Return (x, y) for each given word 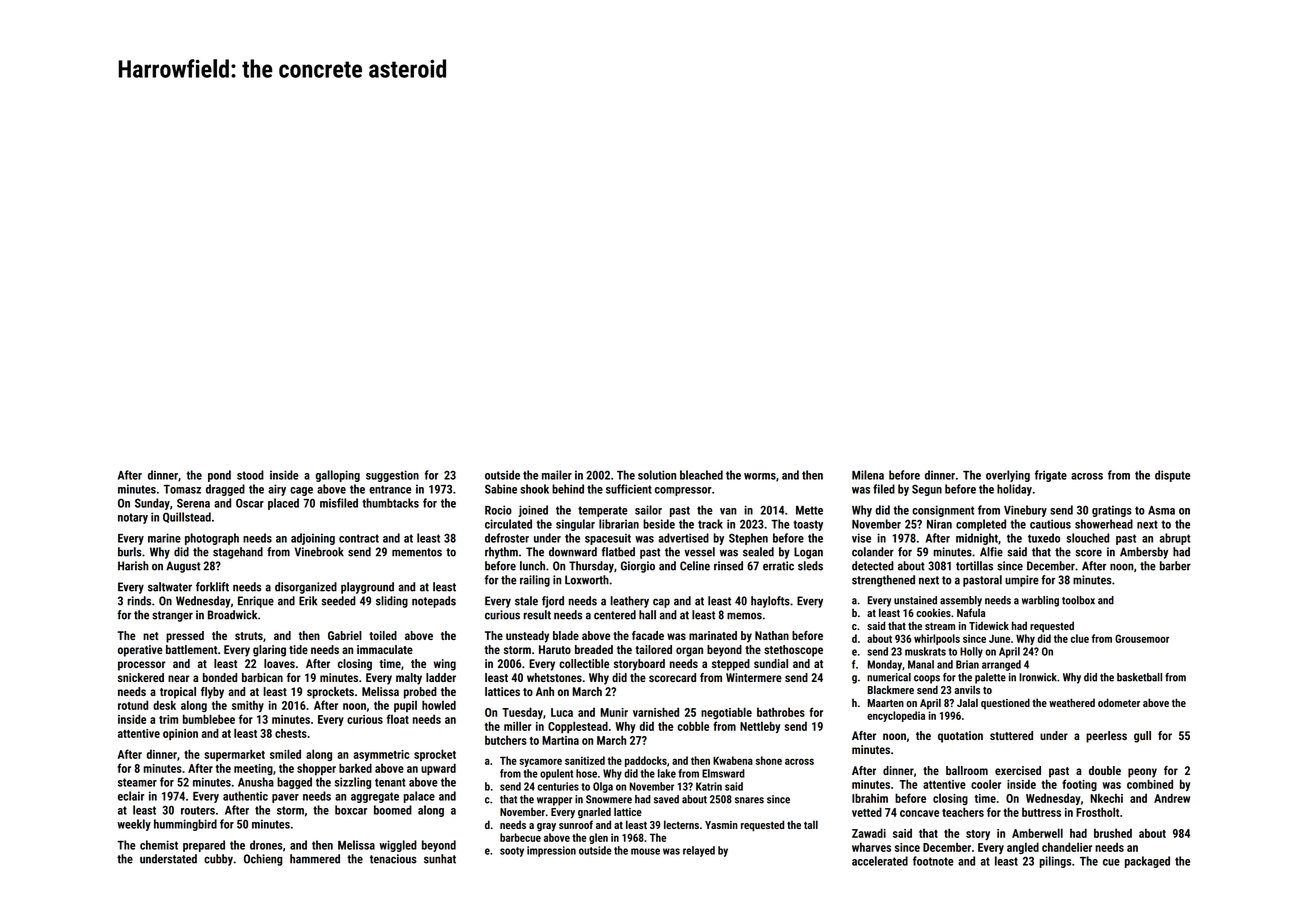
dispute (1172, 476)
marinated (713, 635)
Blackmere (891, 689)
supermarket (234, 755)
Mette (809, 510)
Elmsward (723, 773)
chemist (159, 845)
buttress (1041, 812)
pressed (185, 637)
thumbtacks (390, 503)
